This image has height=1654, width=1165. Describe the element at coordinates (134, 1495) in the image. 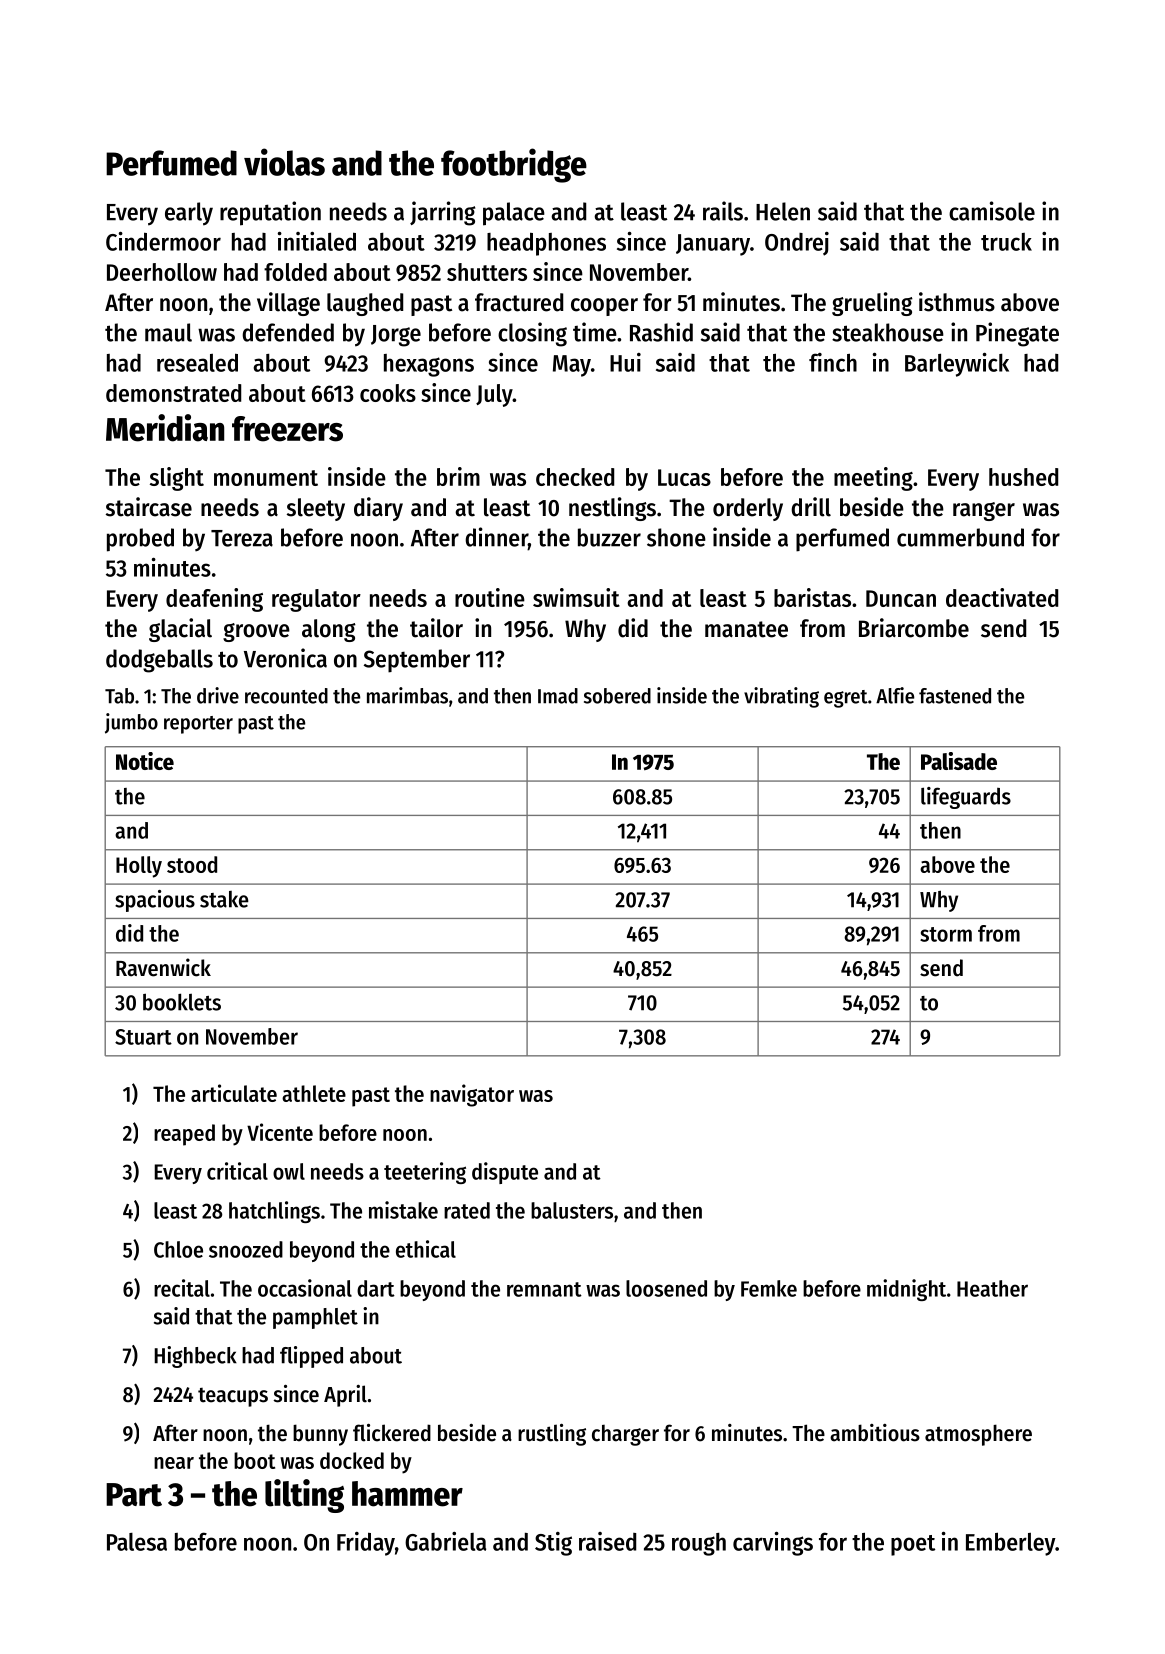

I see `Part` at that location.
